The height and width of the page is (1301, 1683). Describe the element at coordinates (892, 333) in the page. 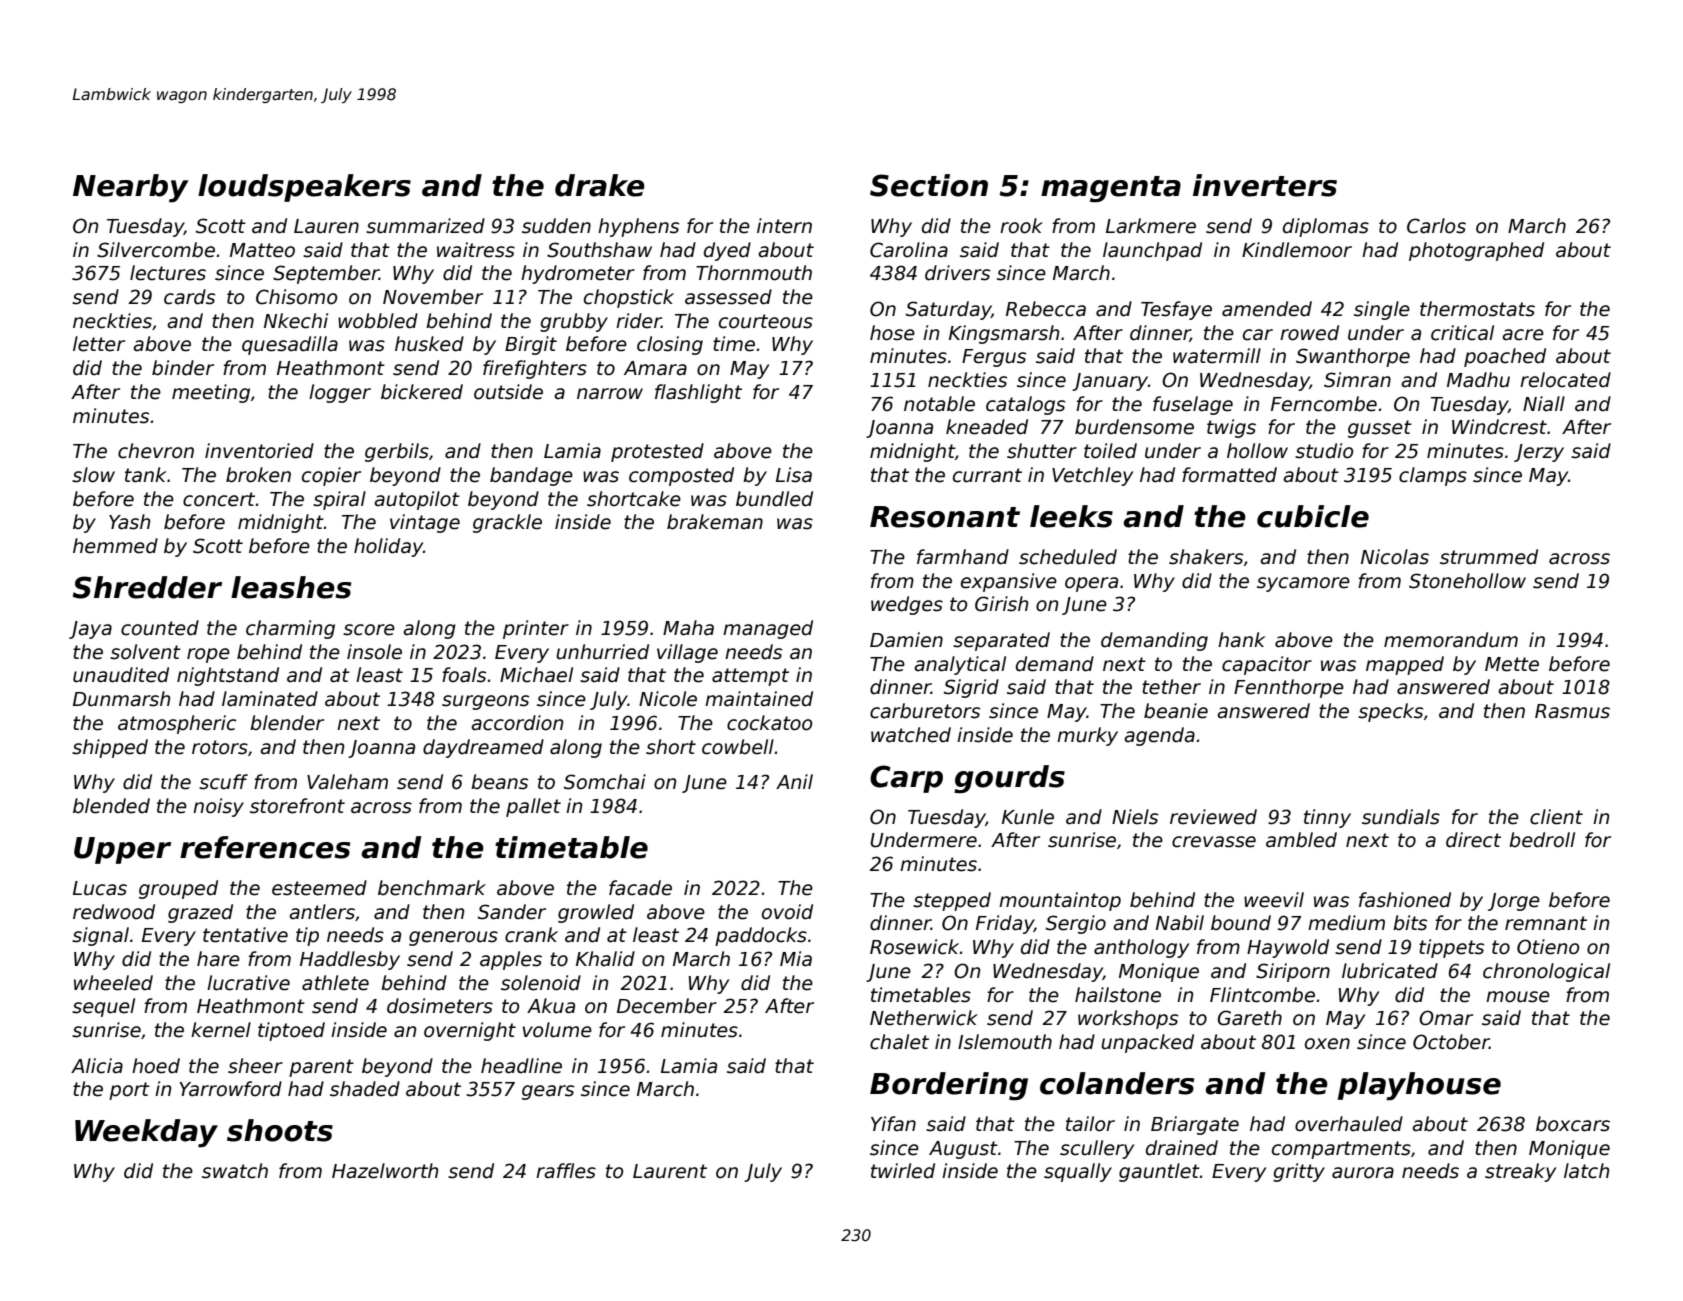

I see `hose` at that location.
